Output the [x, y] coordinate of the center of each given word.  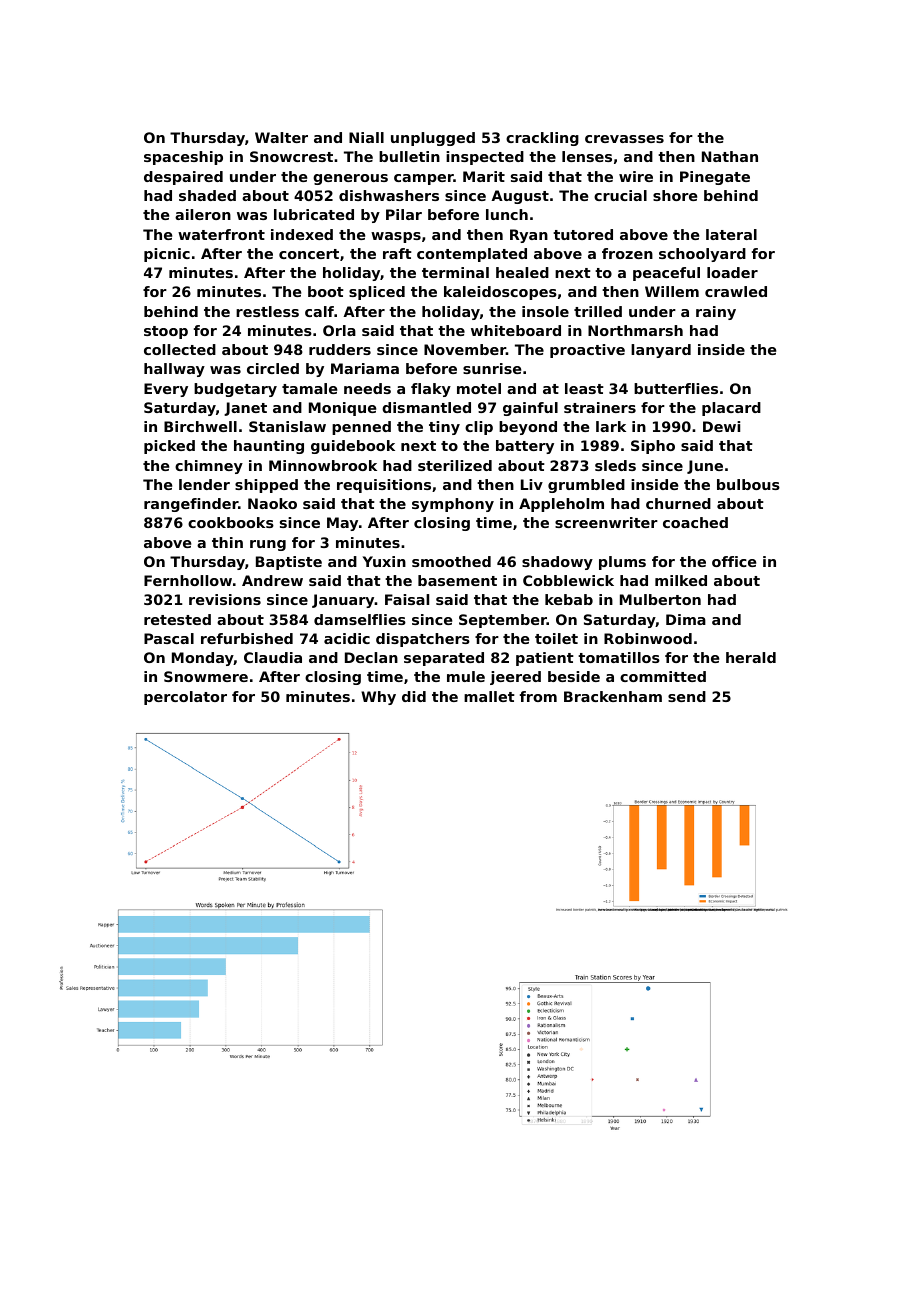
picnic [167, 255]
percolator [185, 698]
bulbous [748, 484]
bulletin [409, 156]
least [584, 388]
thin [227, 542]
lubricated [314, 214]
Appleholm [561, 505]
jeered [515, 678]
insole [545, 311]
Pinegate [715, 178]
